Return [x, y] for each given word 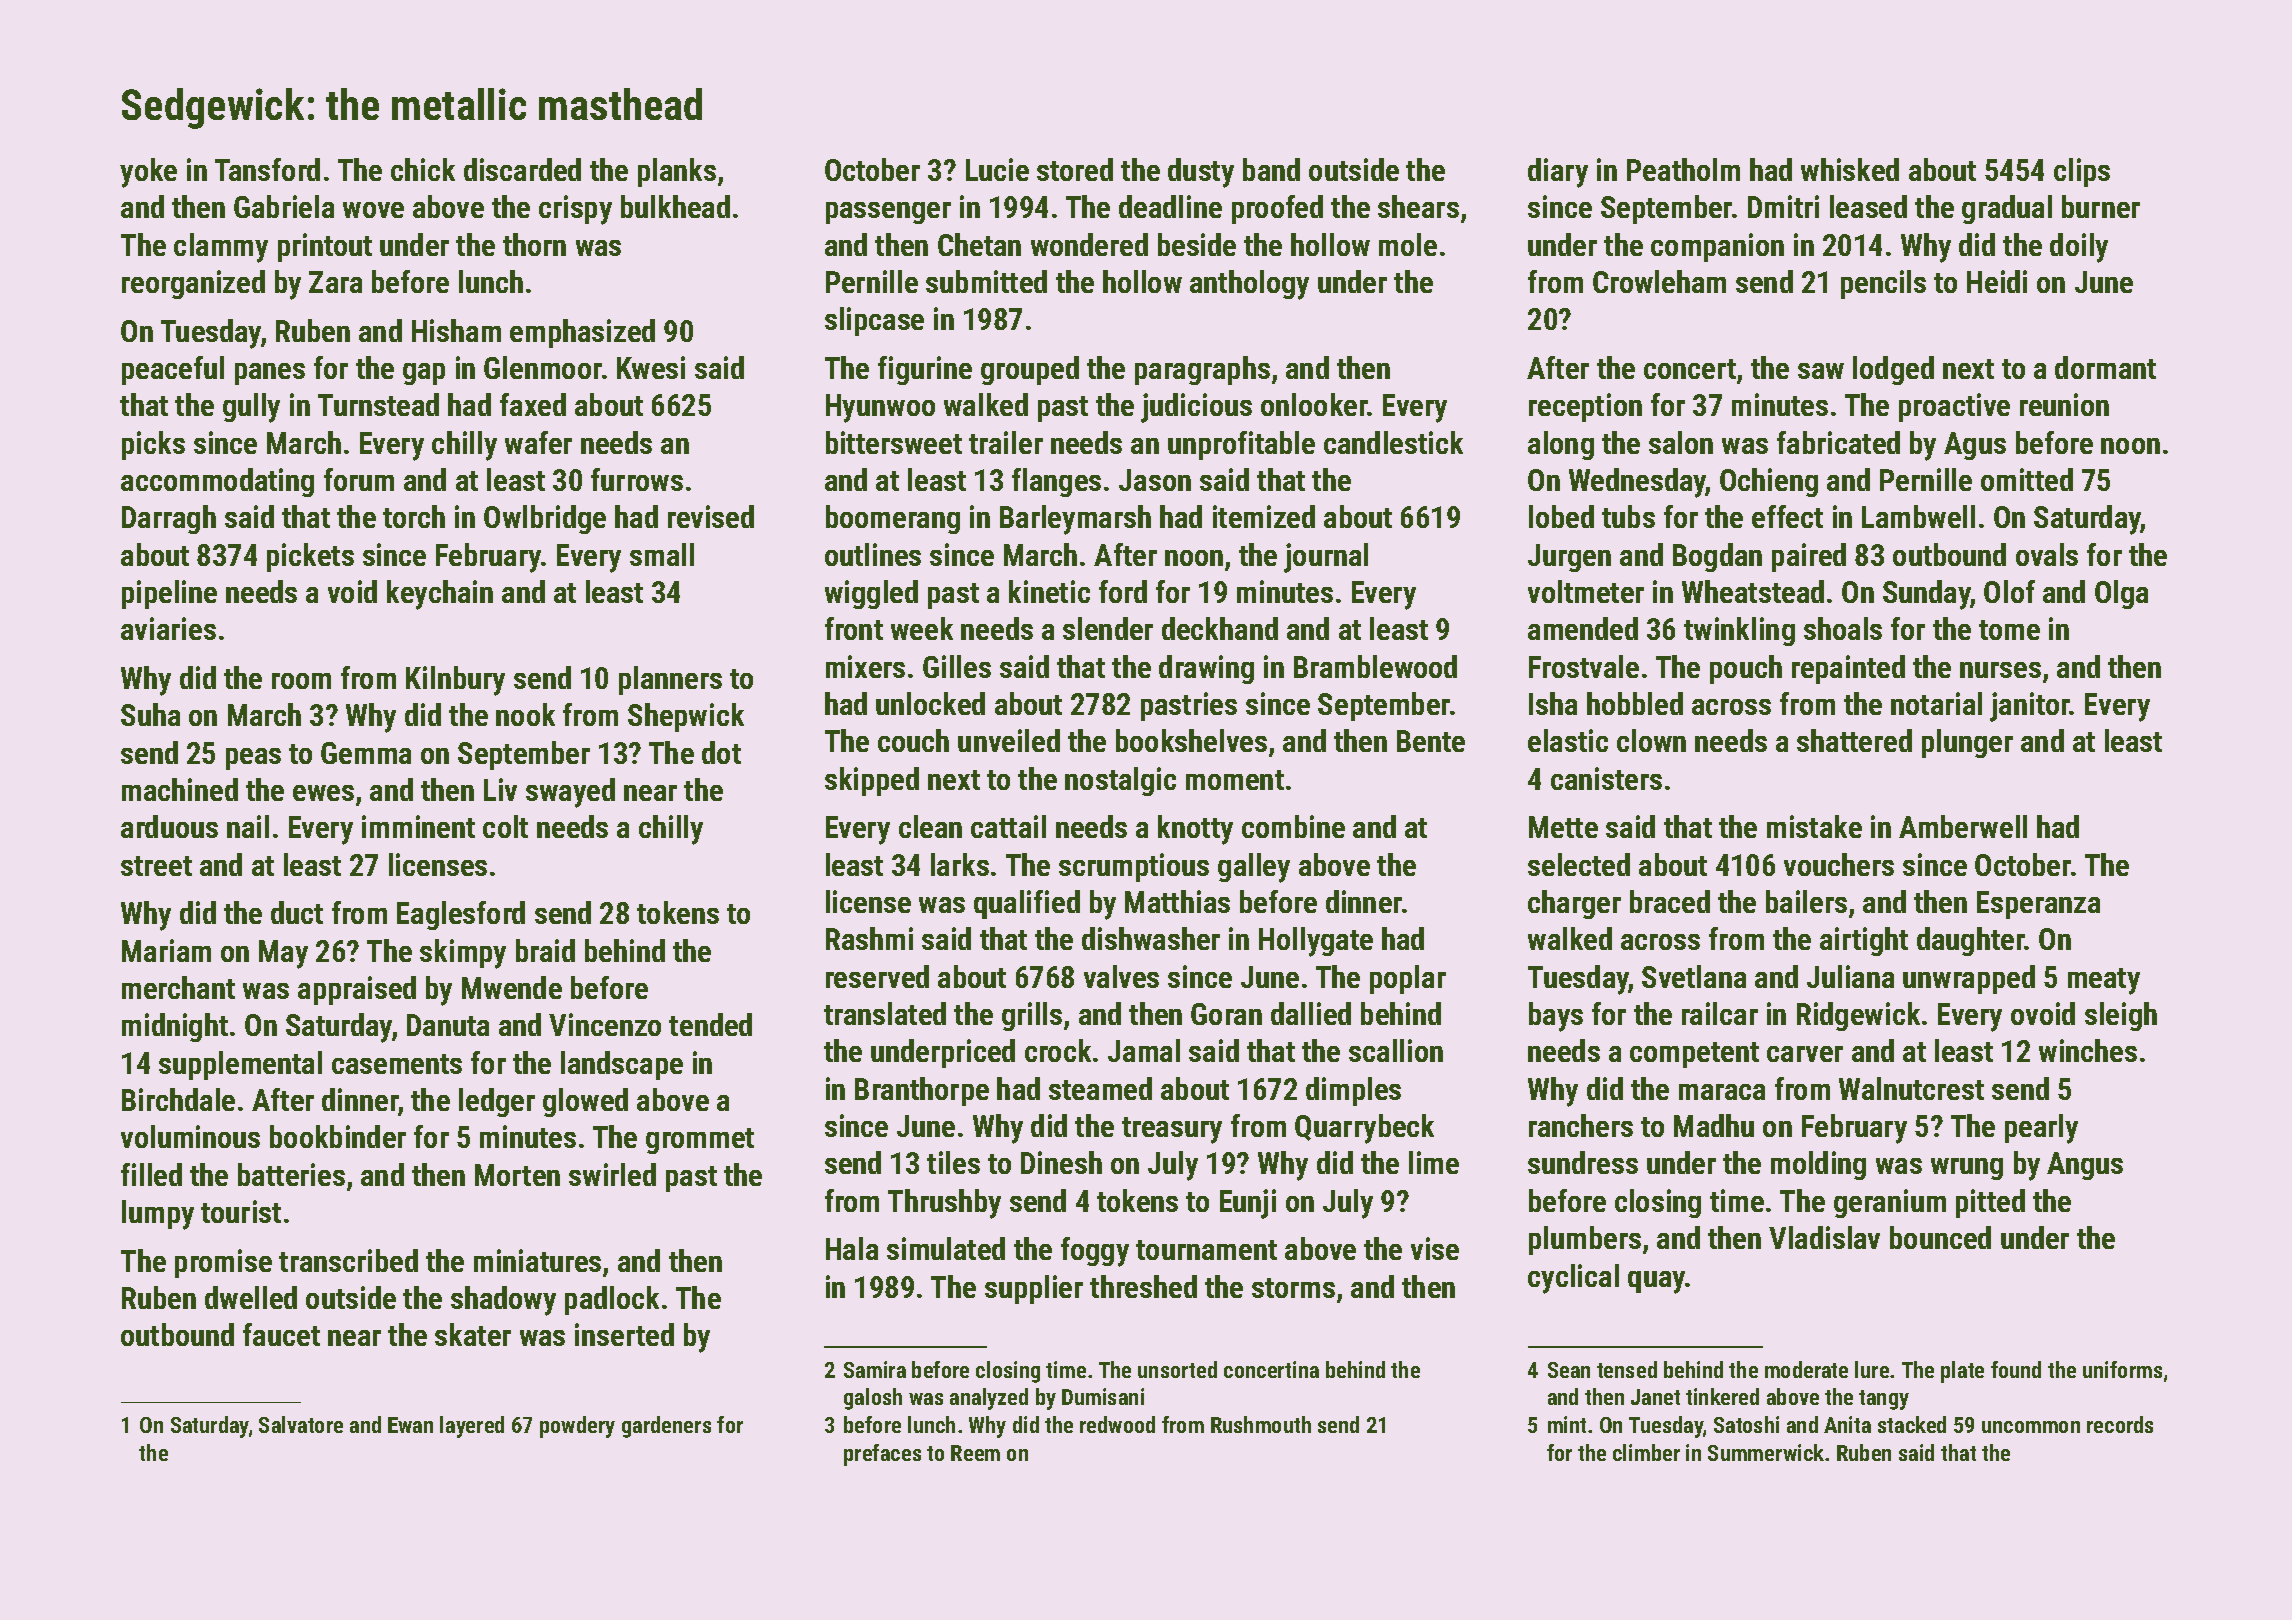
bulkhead [675, 206]
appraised [357, 990]
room [301, 681]
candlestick [1393, 442]
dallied [1311, 1013]
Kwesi [651, 367]
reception [1585, 407]
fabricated [1838, 442]
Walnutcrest [1911, 1088]
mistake [1814, 826]
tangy [1884, 1400]
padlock [612, 1300]
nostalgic [1120, 781]
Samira [875, 1369]
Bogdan [1717, 557]
